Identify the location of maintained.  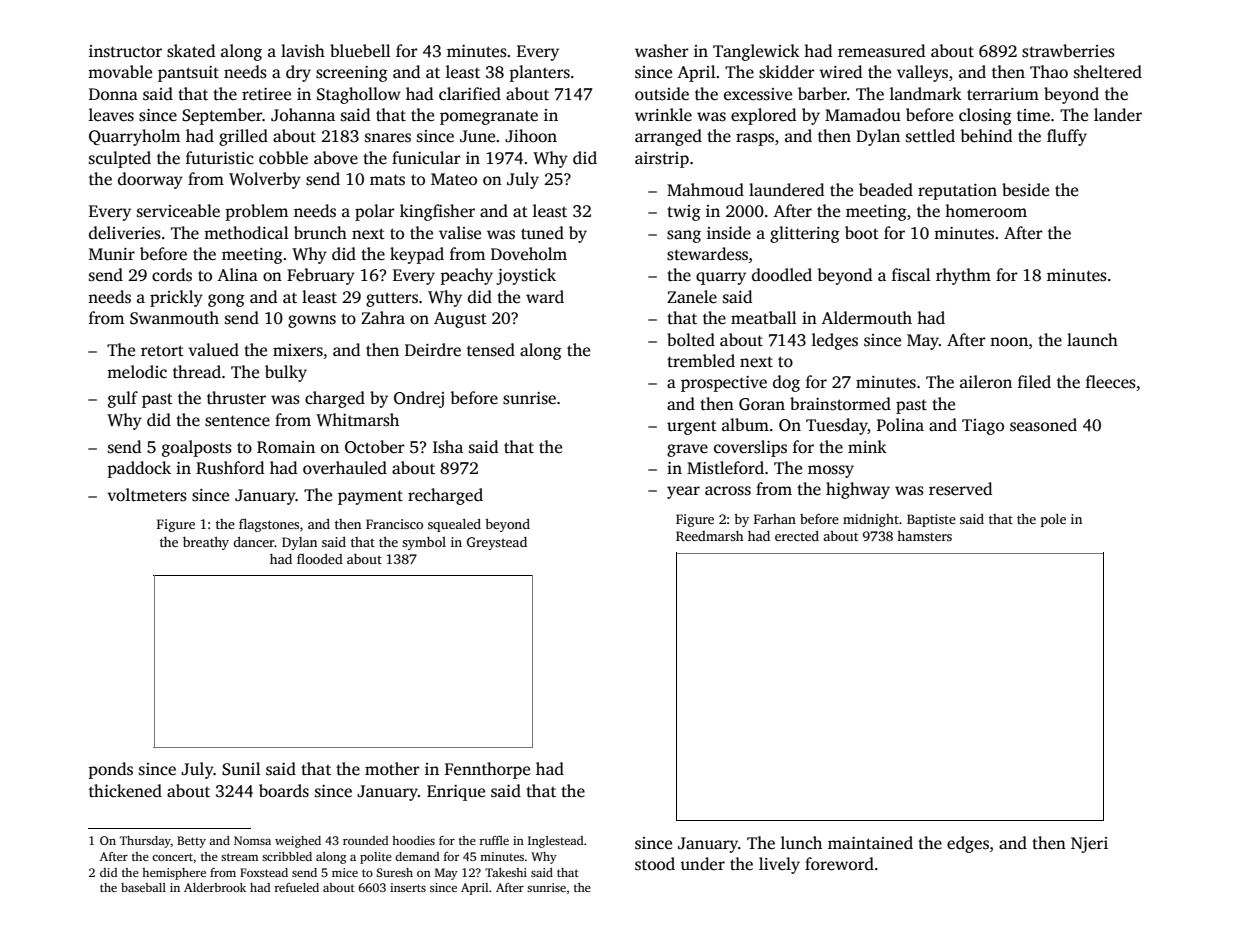
(870, 843).
